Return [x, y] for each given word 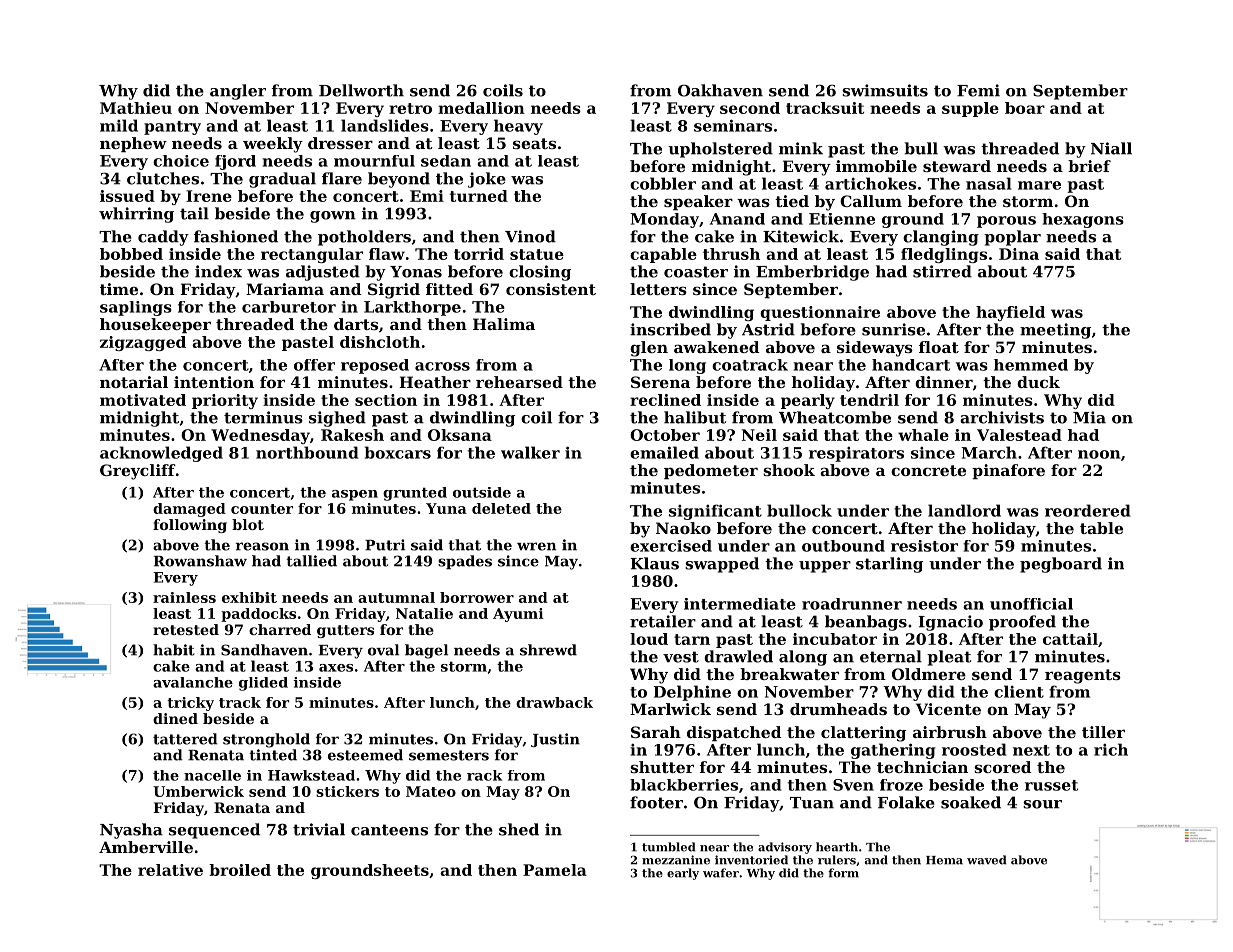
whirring [136, 215]
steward [957, 166]
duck [1038, 382]
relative [170, 870]
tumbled [668, 847]
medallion [481, 108]
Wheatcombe [835, 417]
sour [1042, 804]
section [386, 400]
